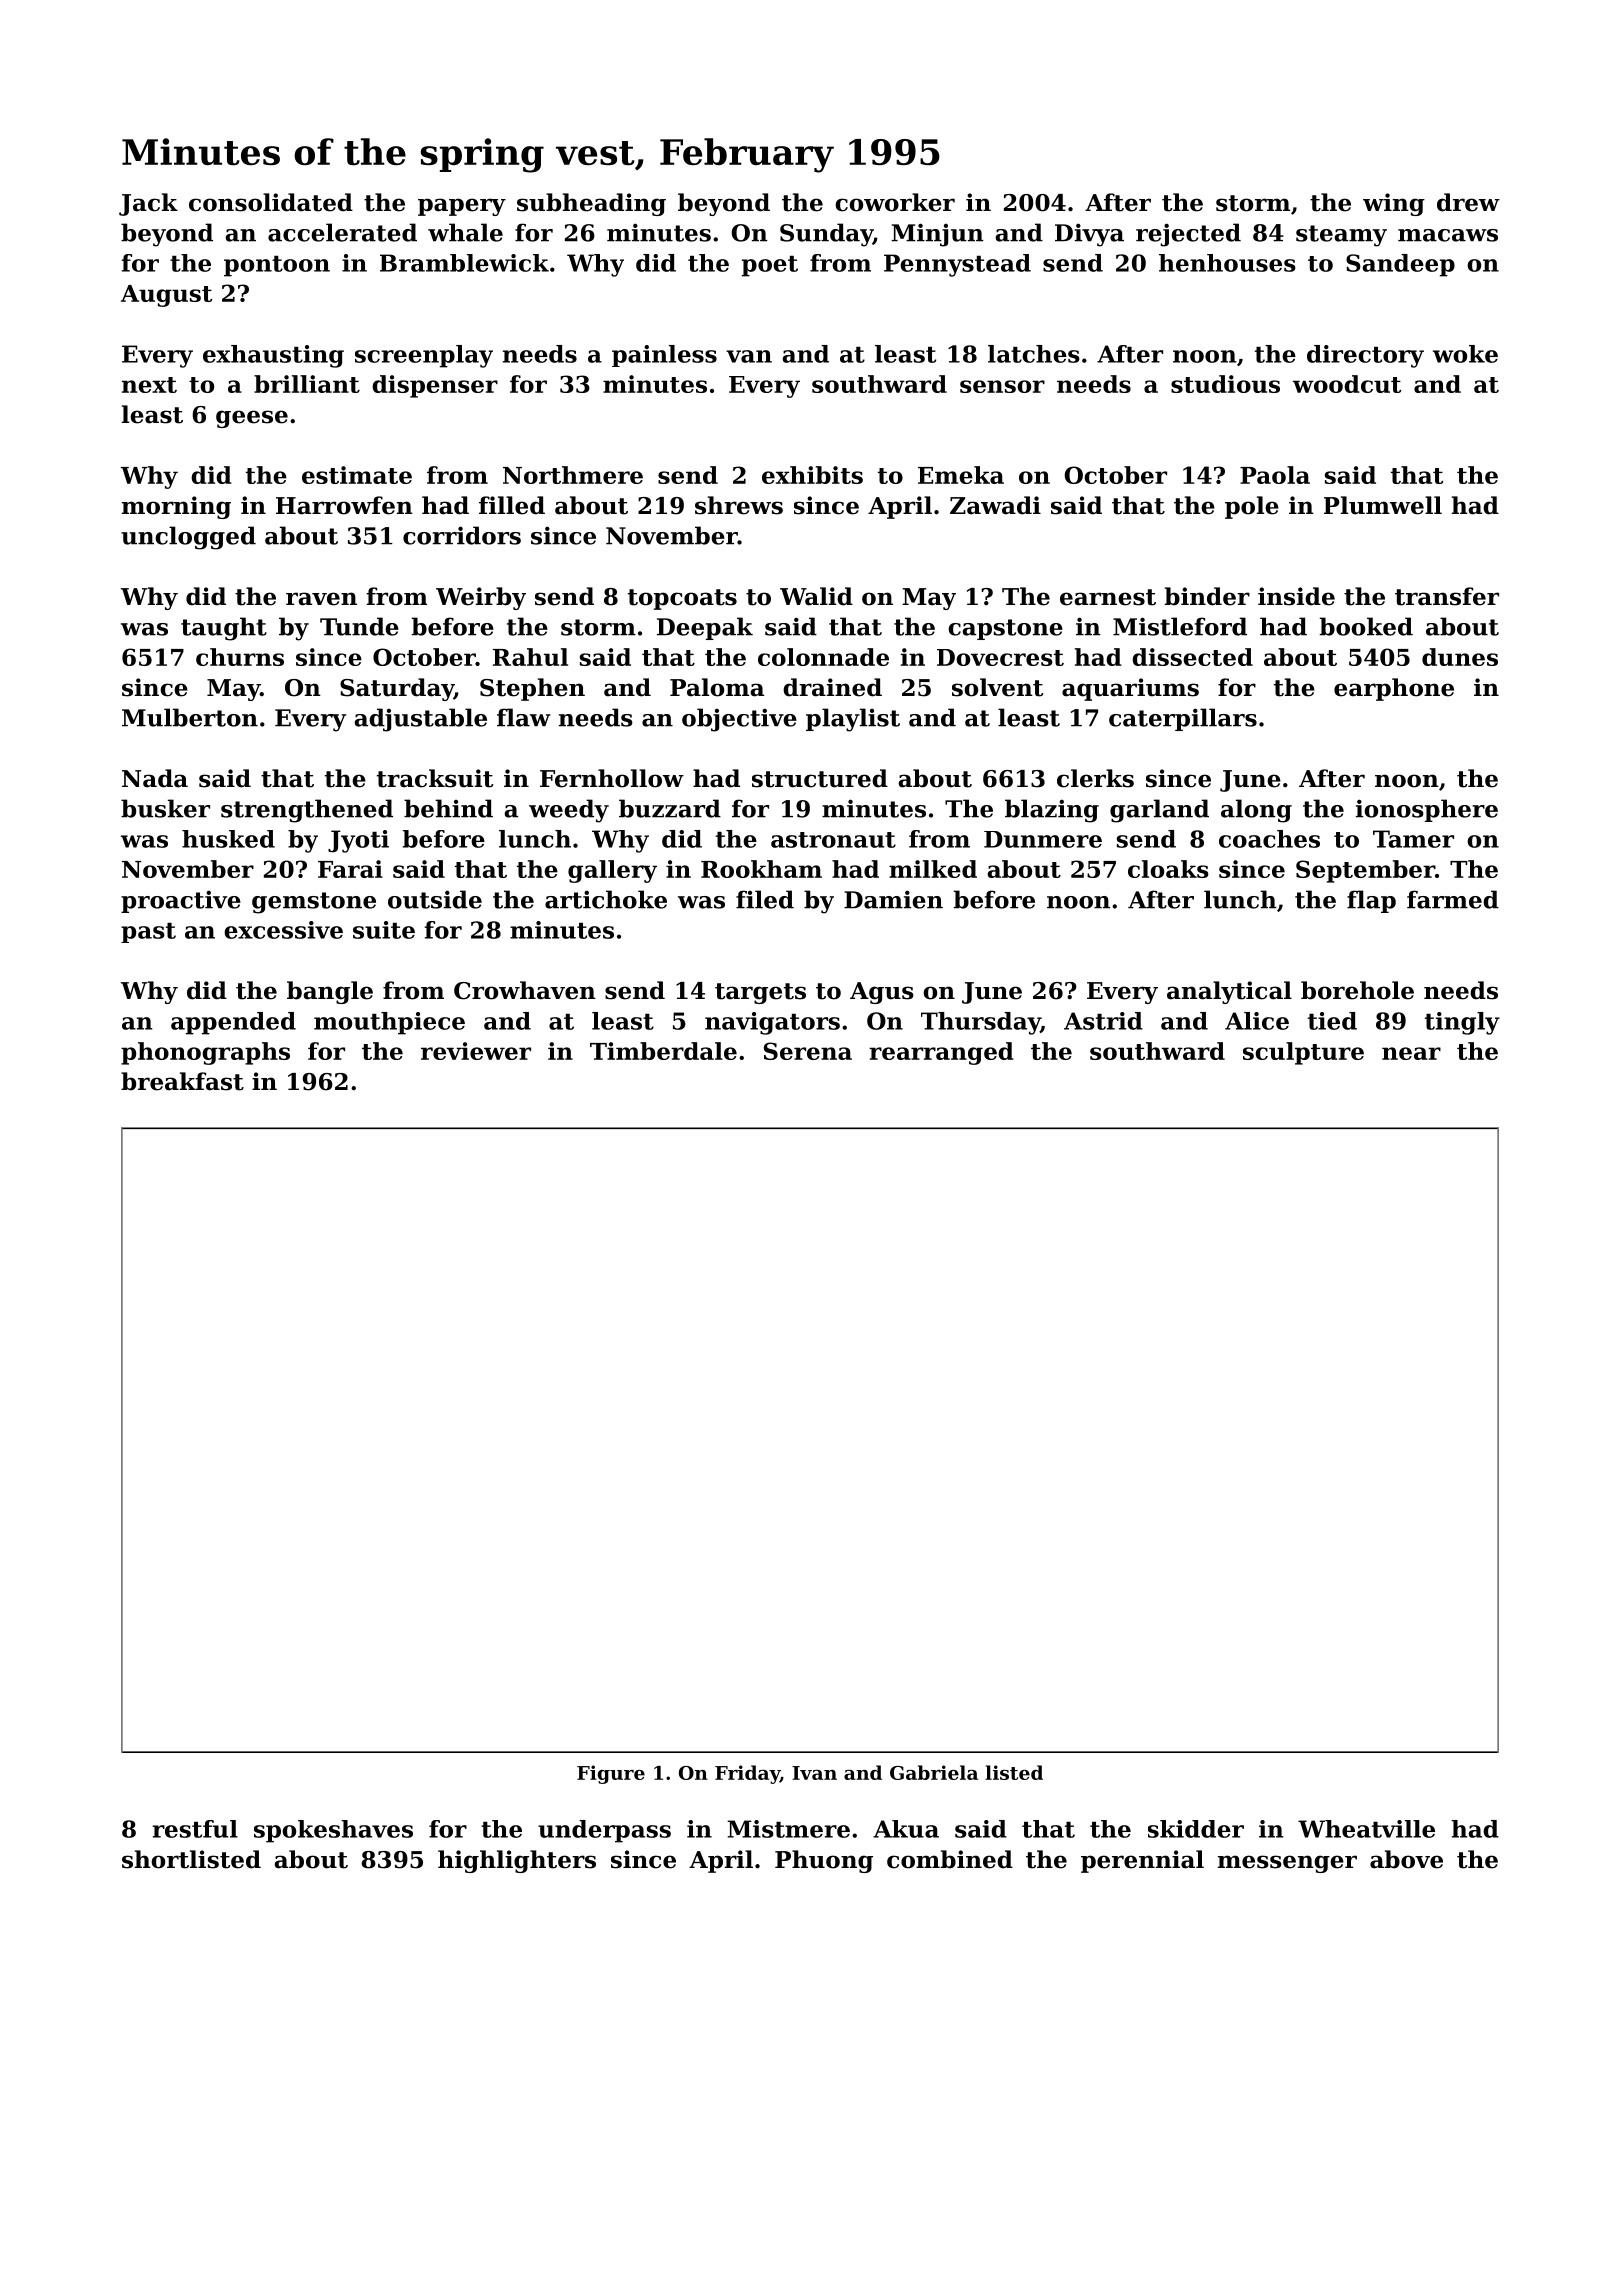  What do you see at coordinates (663, 1051) in the document?
I see `Timberdale` at bounding box center [663, 1051].
